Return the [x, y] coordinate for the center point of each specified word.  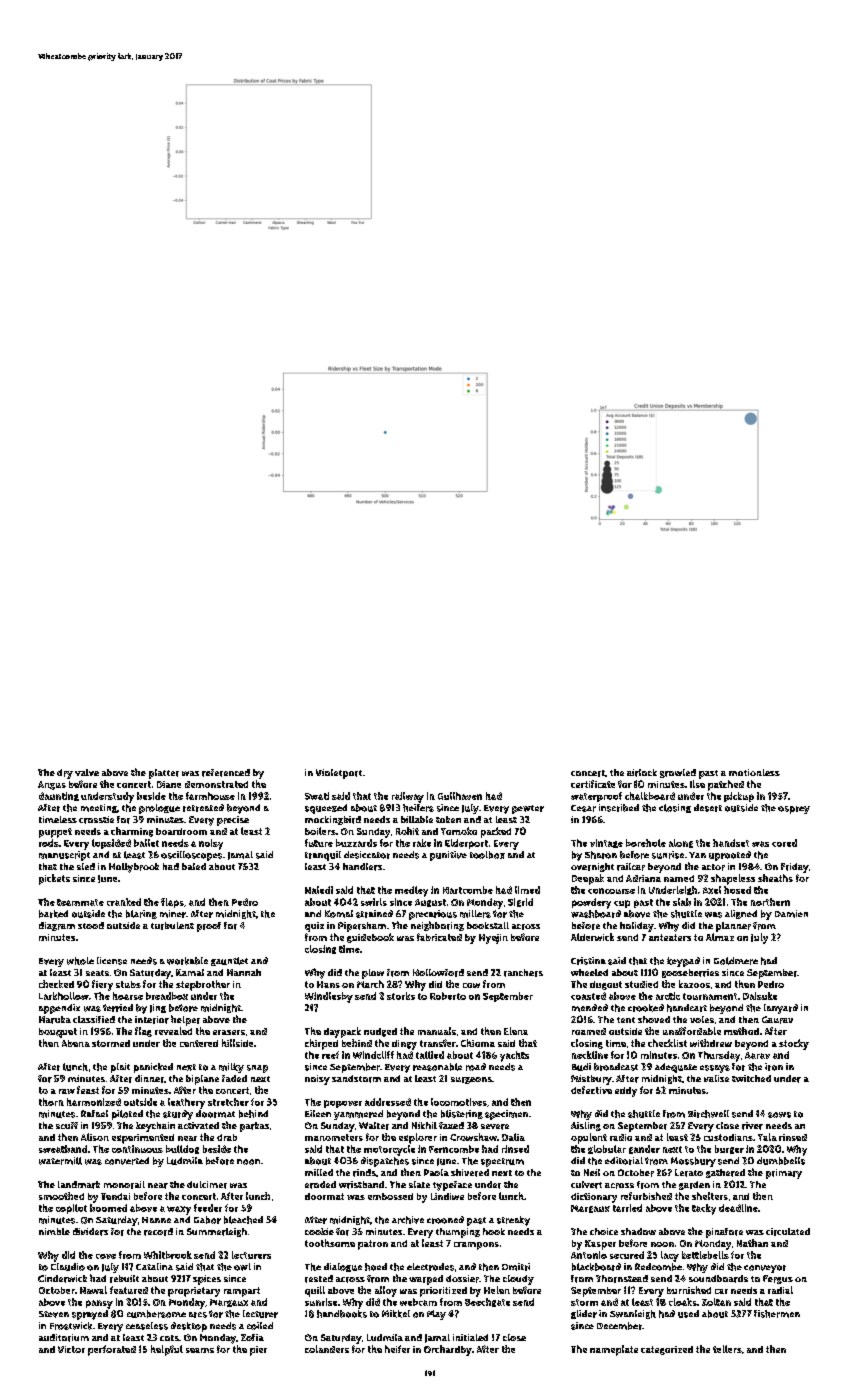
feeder [208, 1208]
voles [702, 1019]
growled [678, 773]
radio [621, 1137]
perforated [112, 1350]
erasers [229, 1032]
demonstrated [216, 784]
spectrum [502, 1162]
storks [401, 996]
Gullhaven [460, 796]
